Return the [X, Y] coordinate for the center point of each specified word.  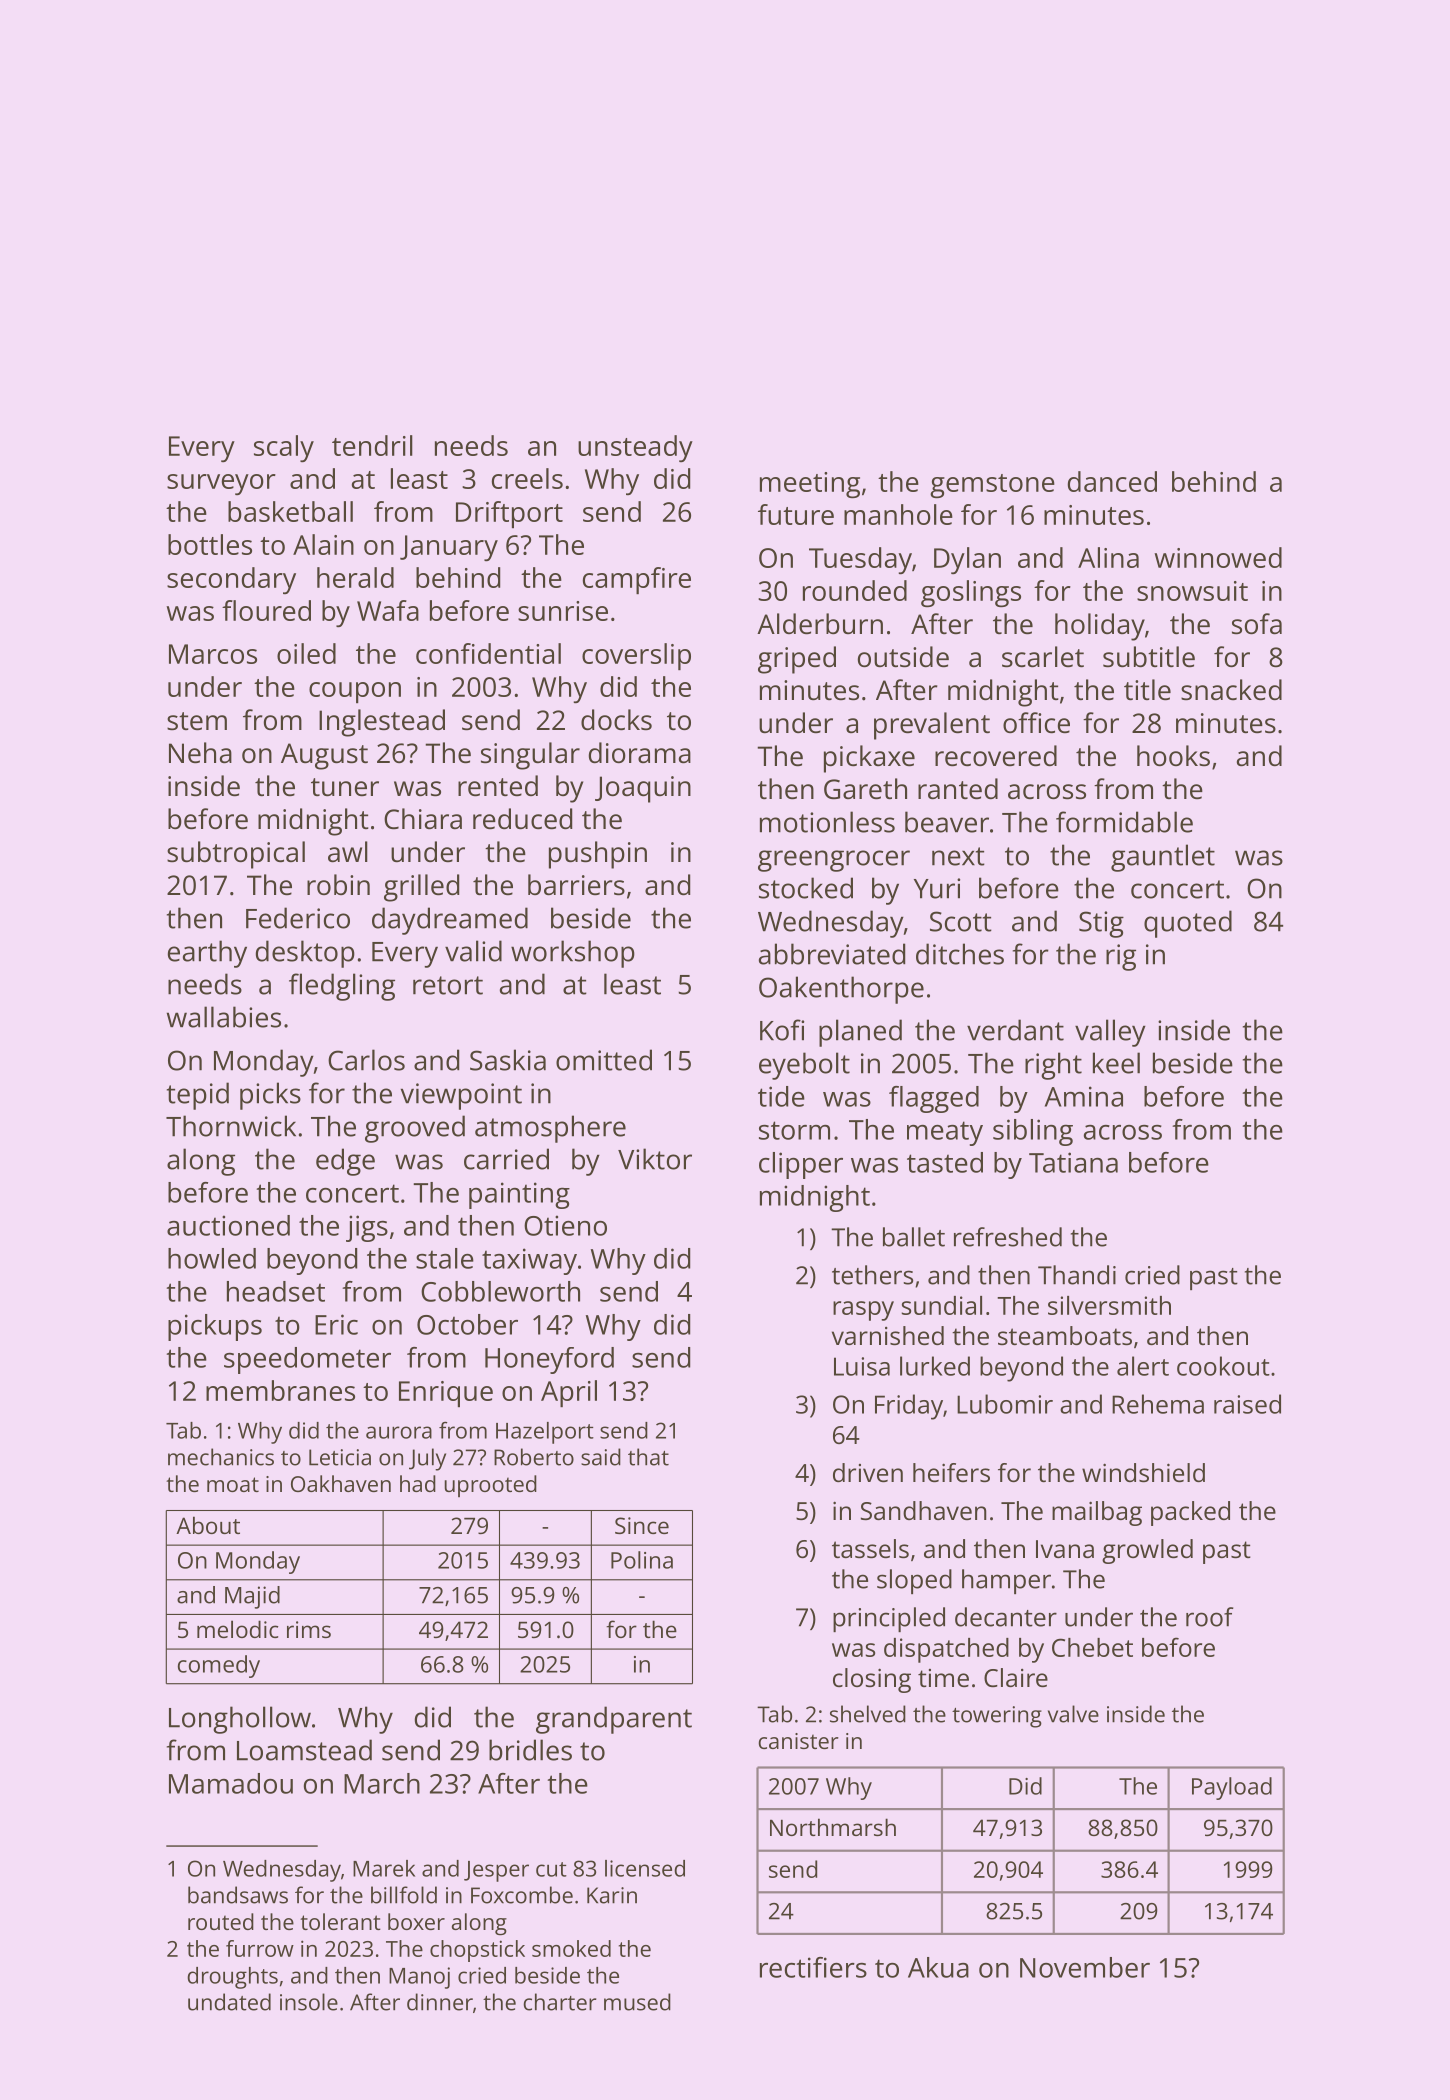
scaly [284, 448]
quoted [1188, 924]
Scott [961, 921]
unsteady [635, 448]
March [382, 1783]
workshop [573, 954]
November [1085, 1967]
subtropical [236, 855]
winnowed [1218, 557]
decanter [1006, 1617]
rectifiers [813, 1967]
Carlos [366, 1060]
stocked [806, 888]
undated [229, 2002]
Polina [642, 1560]
